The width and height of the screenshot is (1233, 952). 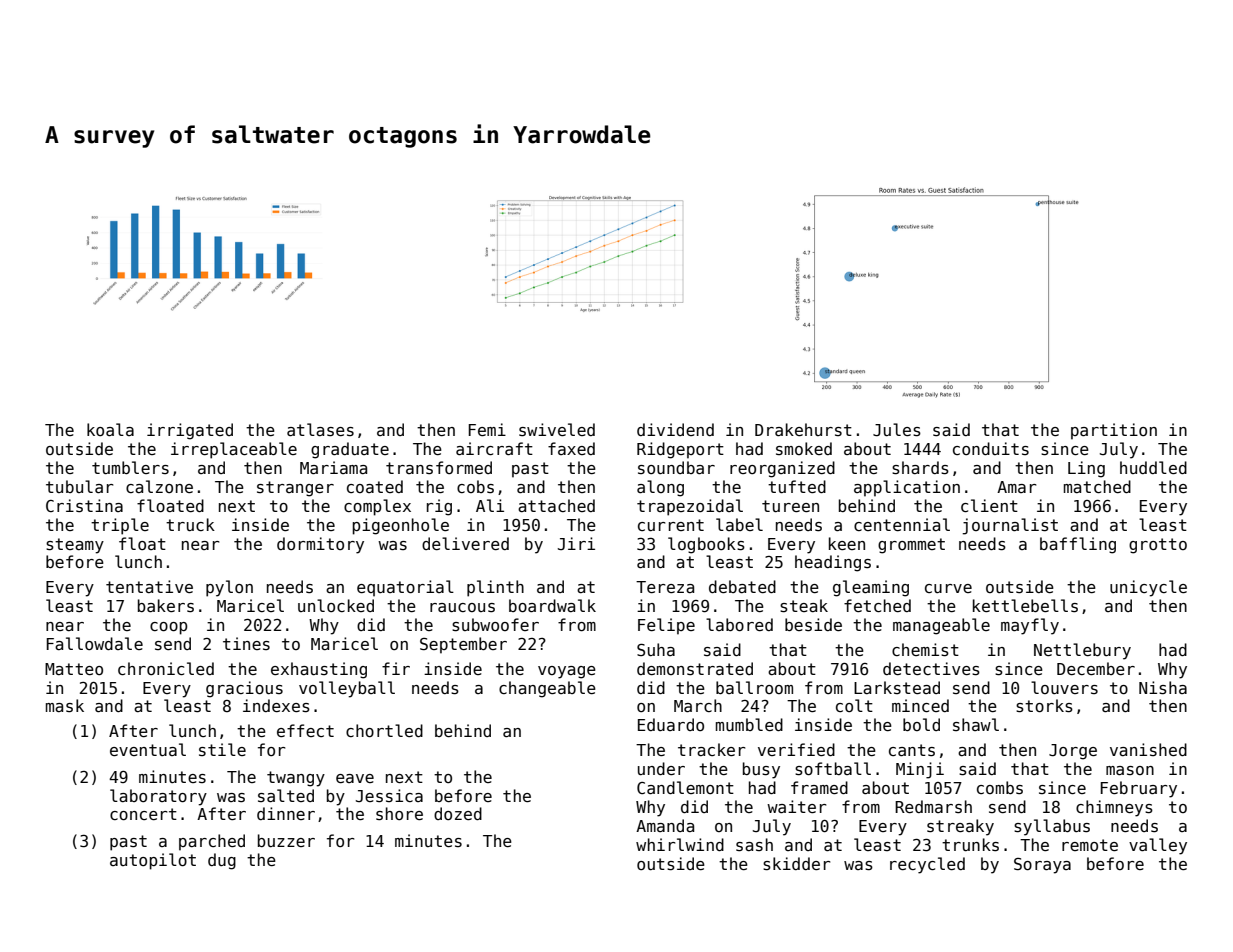 What do you see at coordinates (567, 672) in the screenshot?
I see `voyage` at bounding box center [567, 672].
